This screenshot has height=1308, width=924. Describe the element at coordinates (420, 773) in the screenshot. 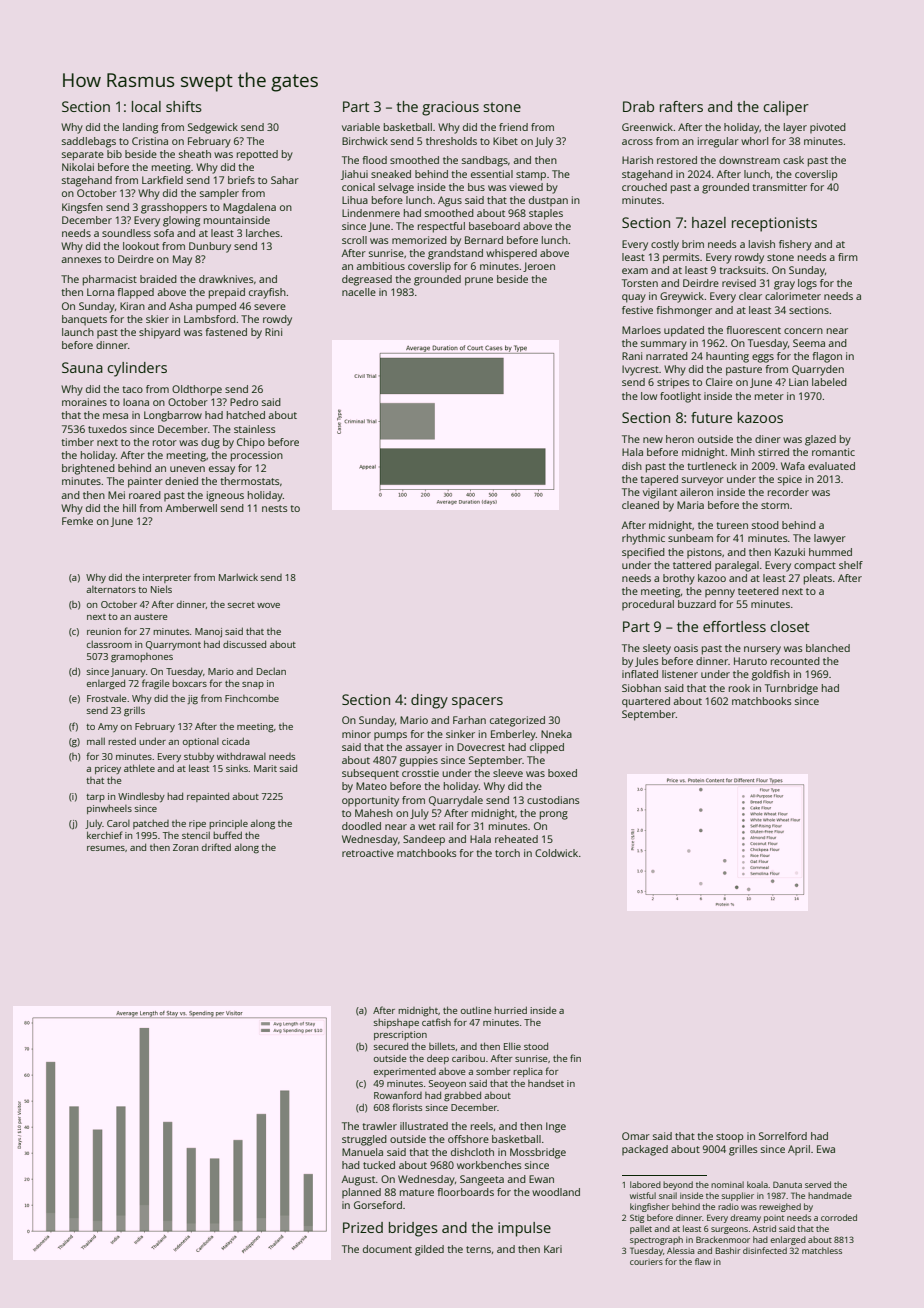

I see `crosstie` at that location.
